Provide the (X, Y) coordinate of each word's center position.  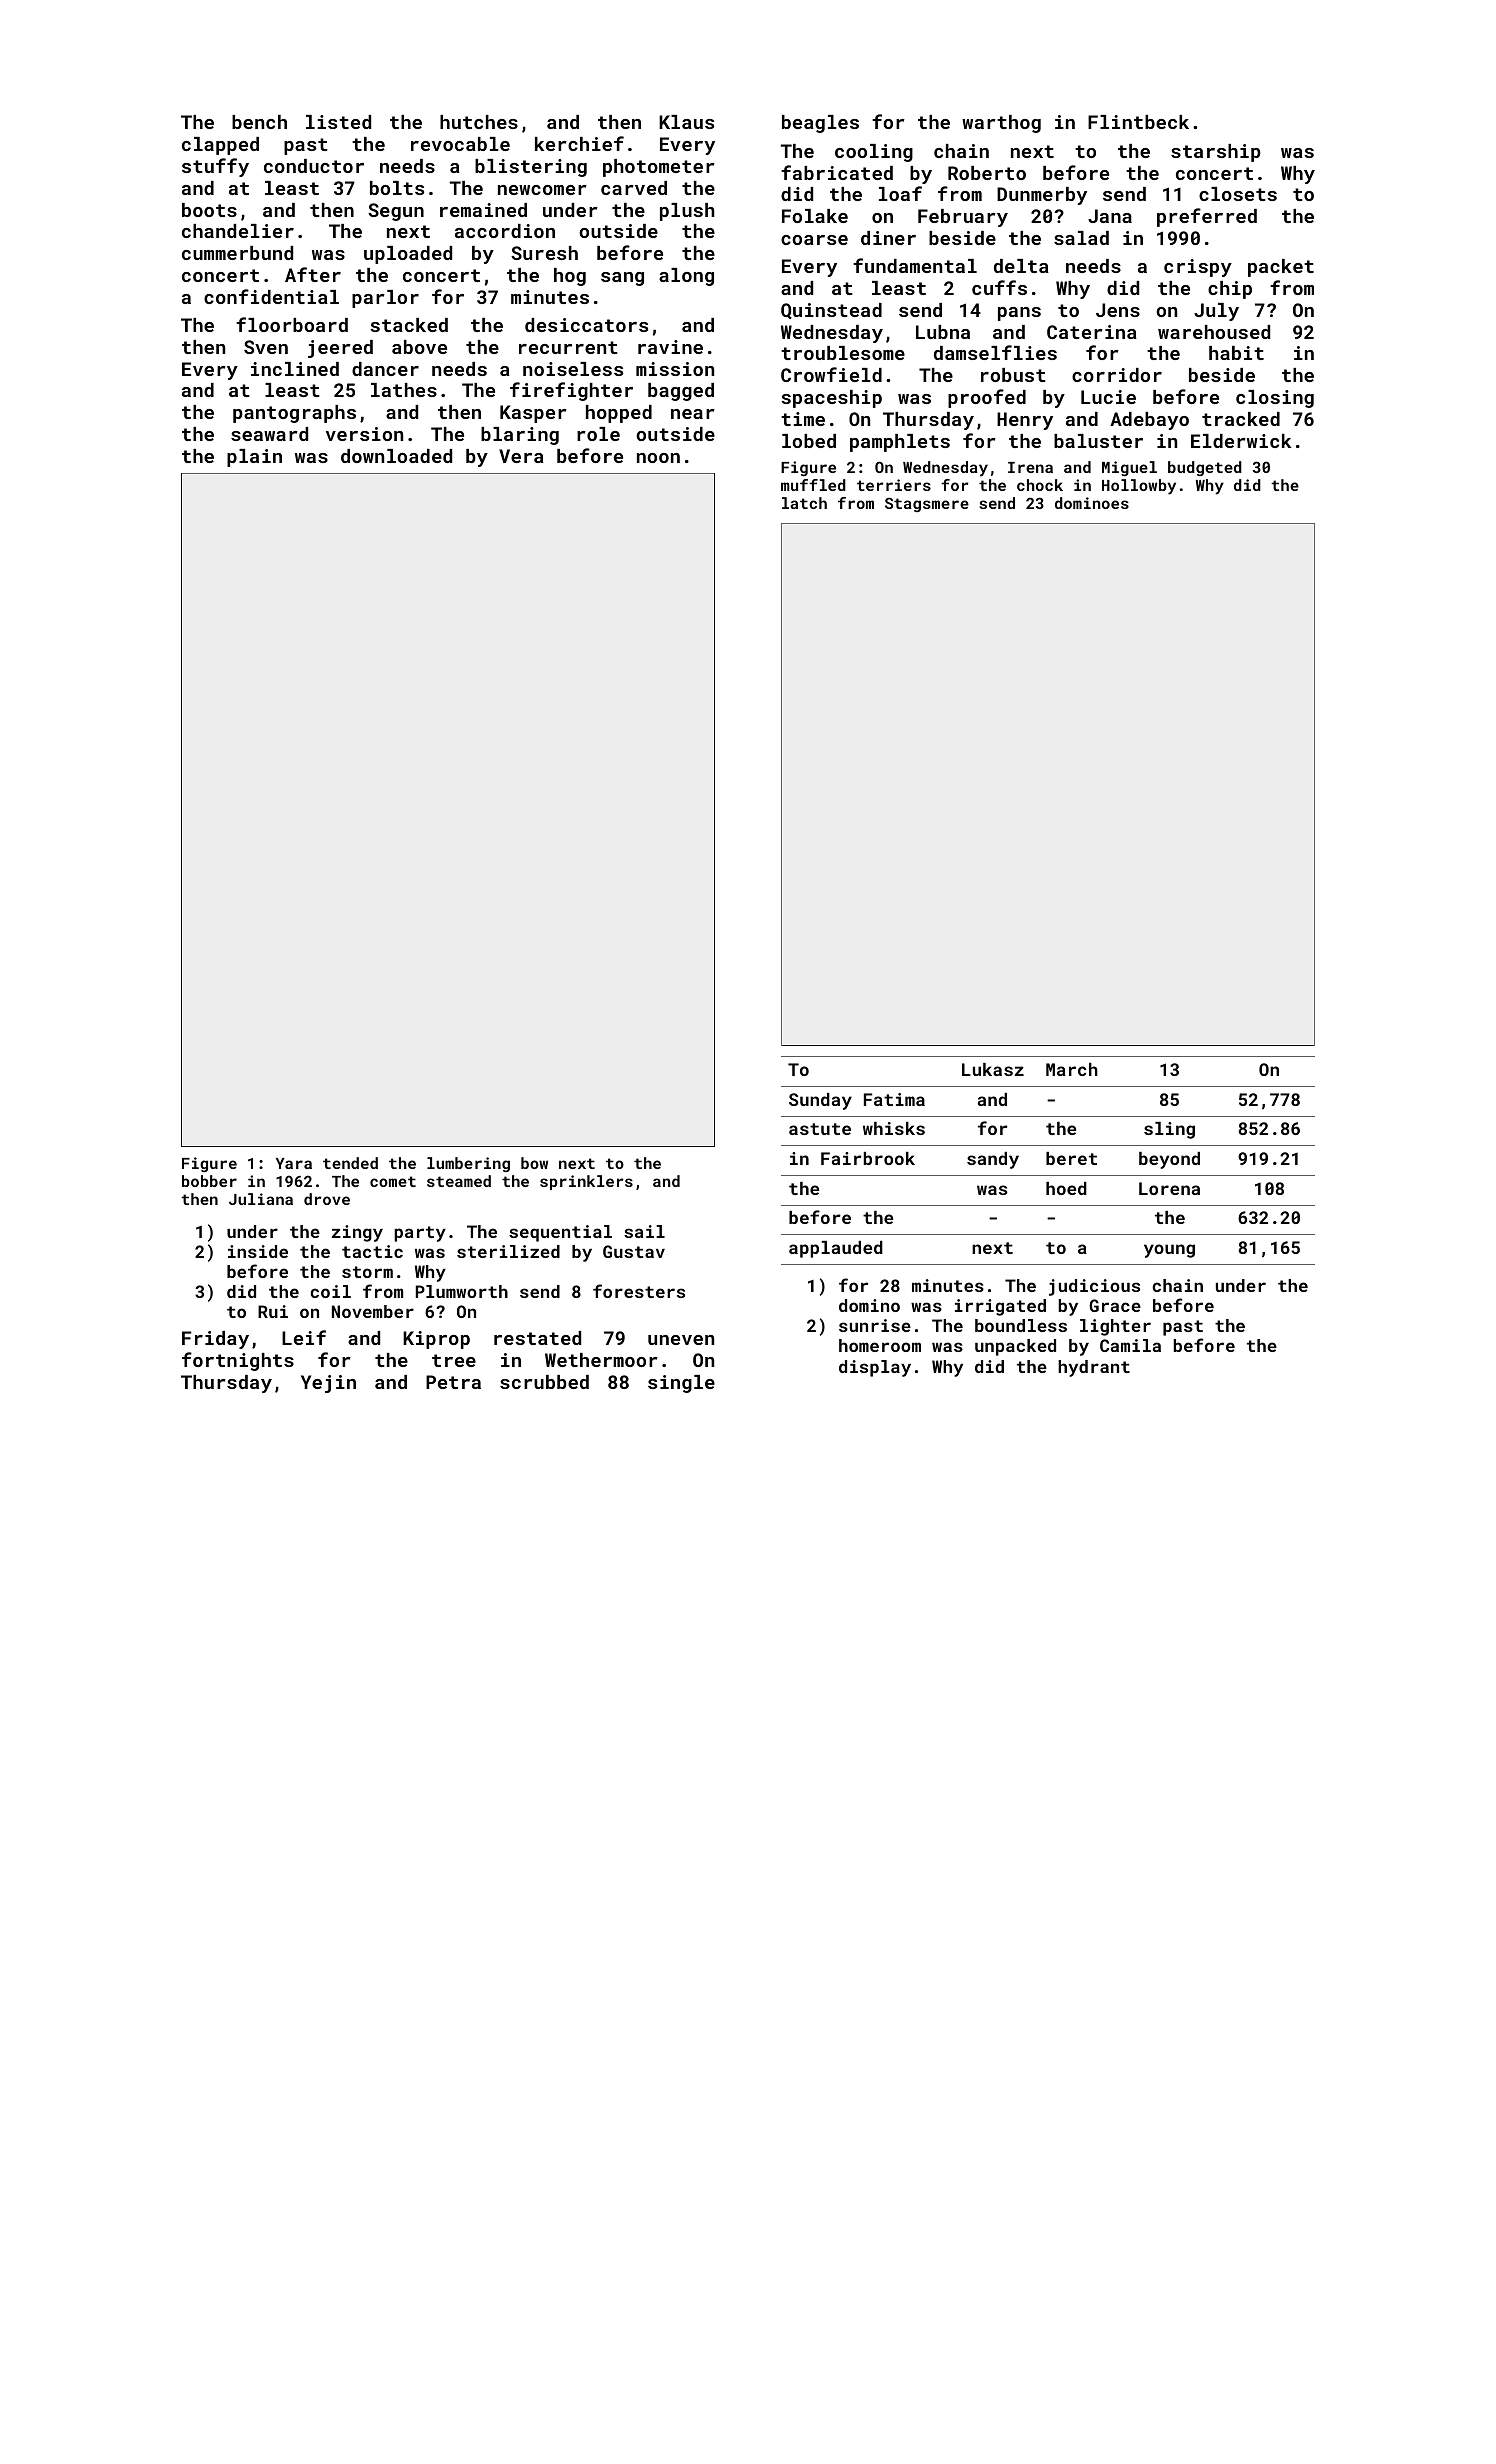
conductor (314, 166)
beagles (820, 124)
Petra (453, 1382)
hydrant (1094, 1368)
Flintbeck (1138, 122)
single (681, 1384)
